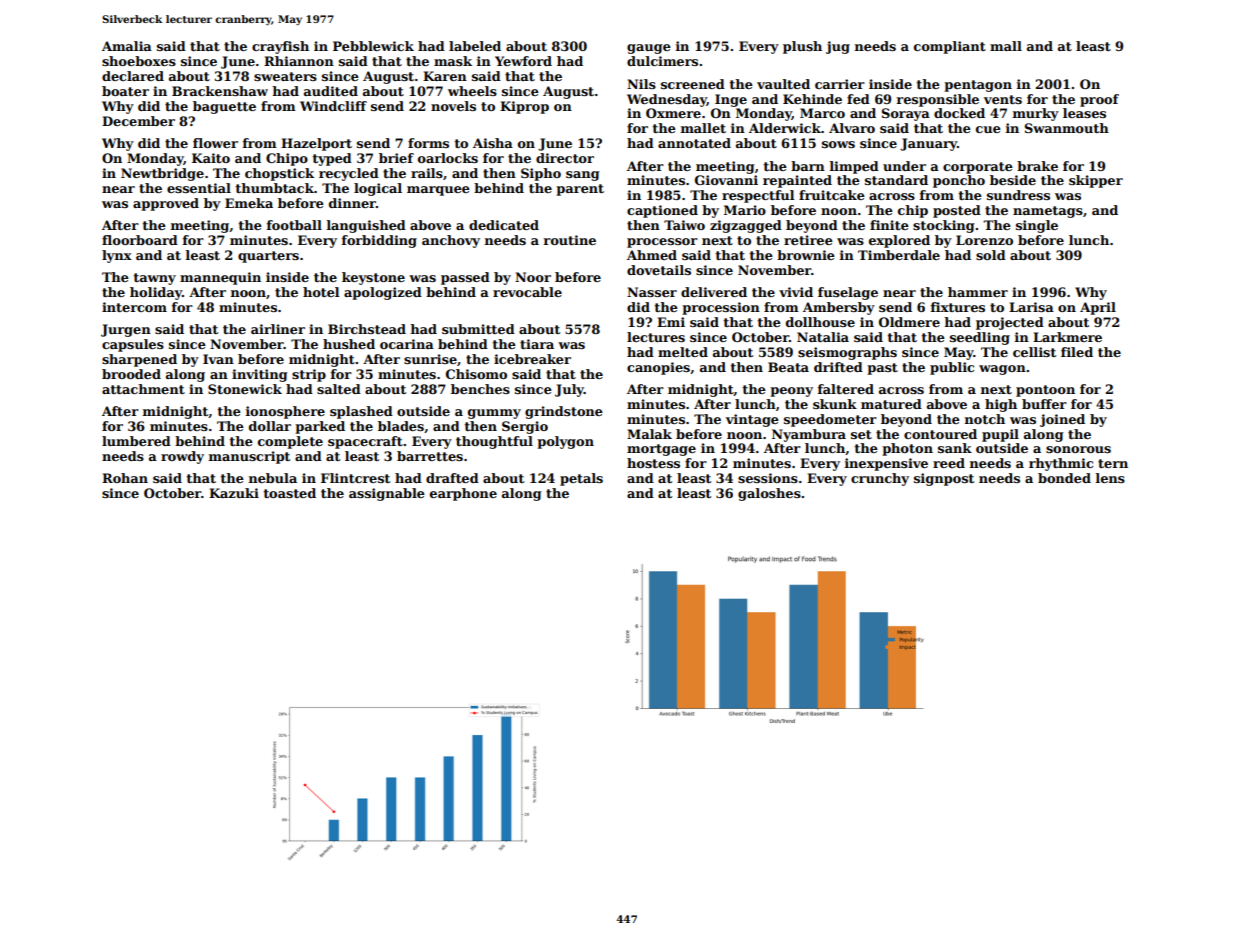 Image resolution: width=1233 pixels, height=952 pixels. I want to click on Pebblewick, so click(373, 46).
